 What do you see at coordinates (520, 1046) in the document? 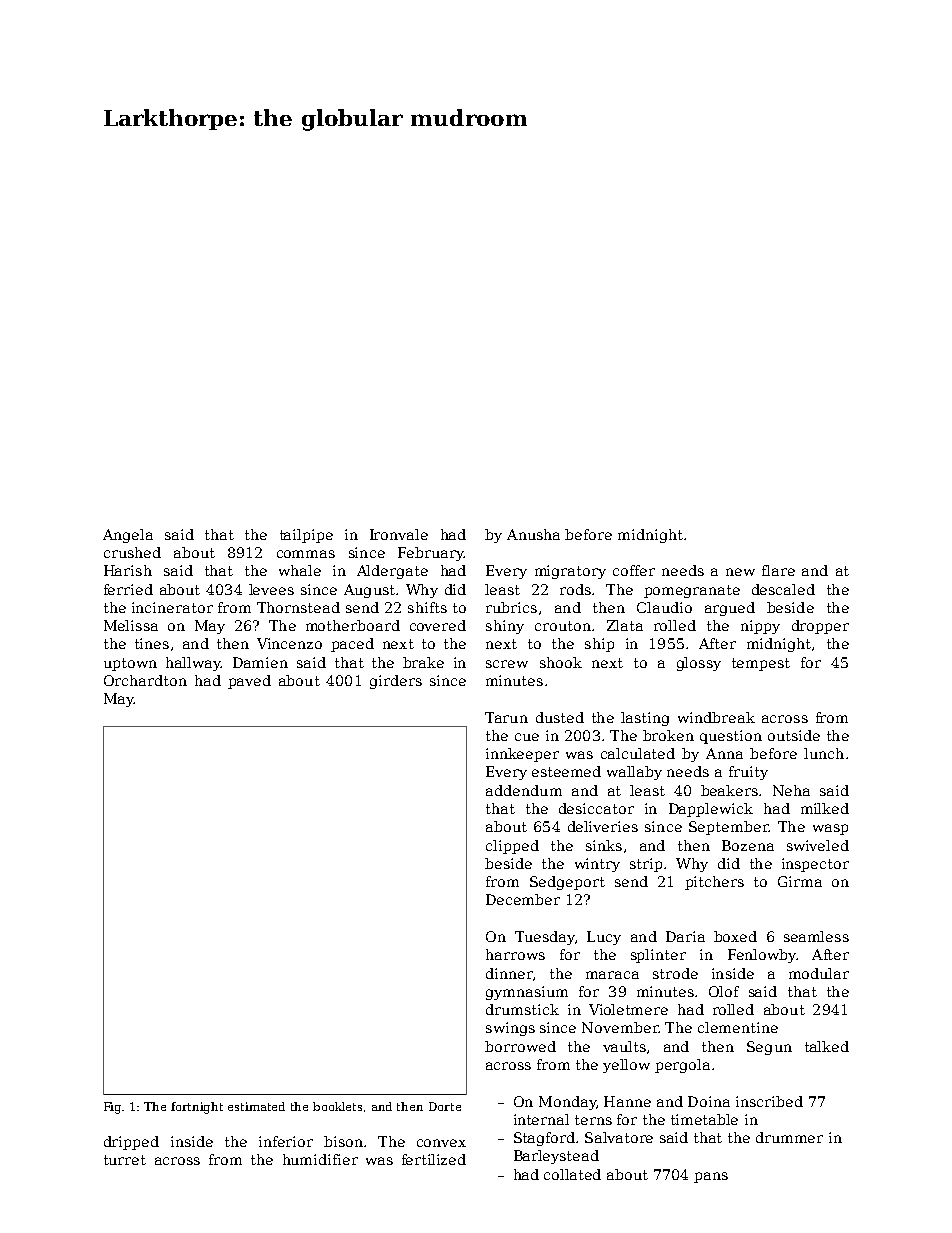
I see `borrowed` at bounding box center [520, 1046].
